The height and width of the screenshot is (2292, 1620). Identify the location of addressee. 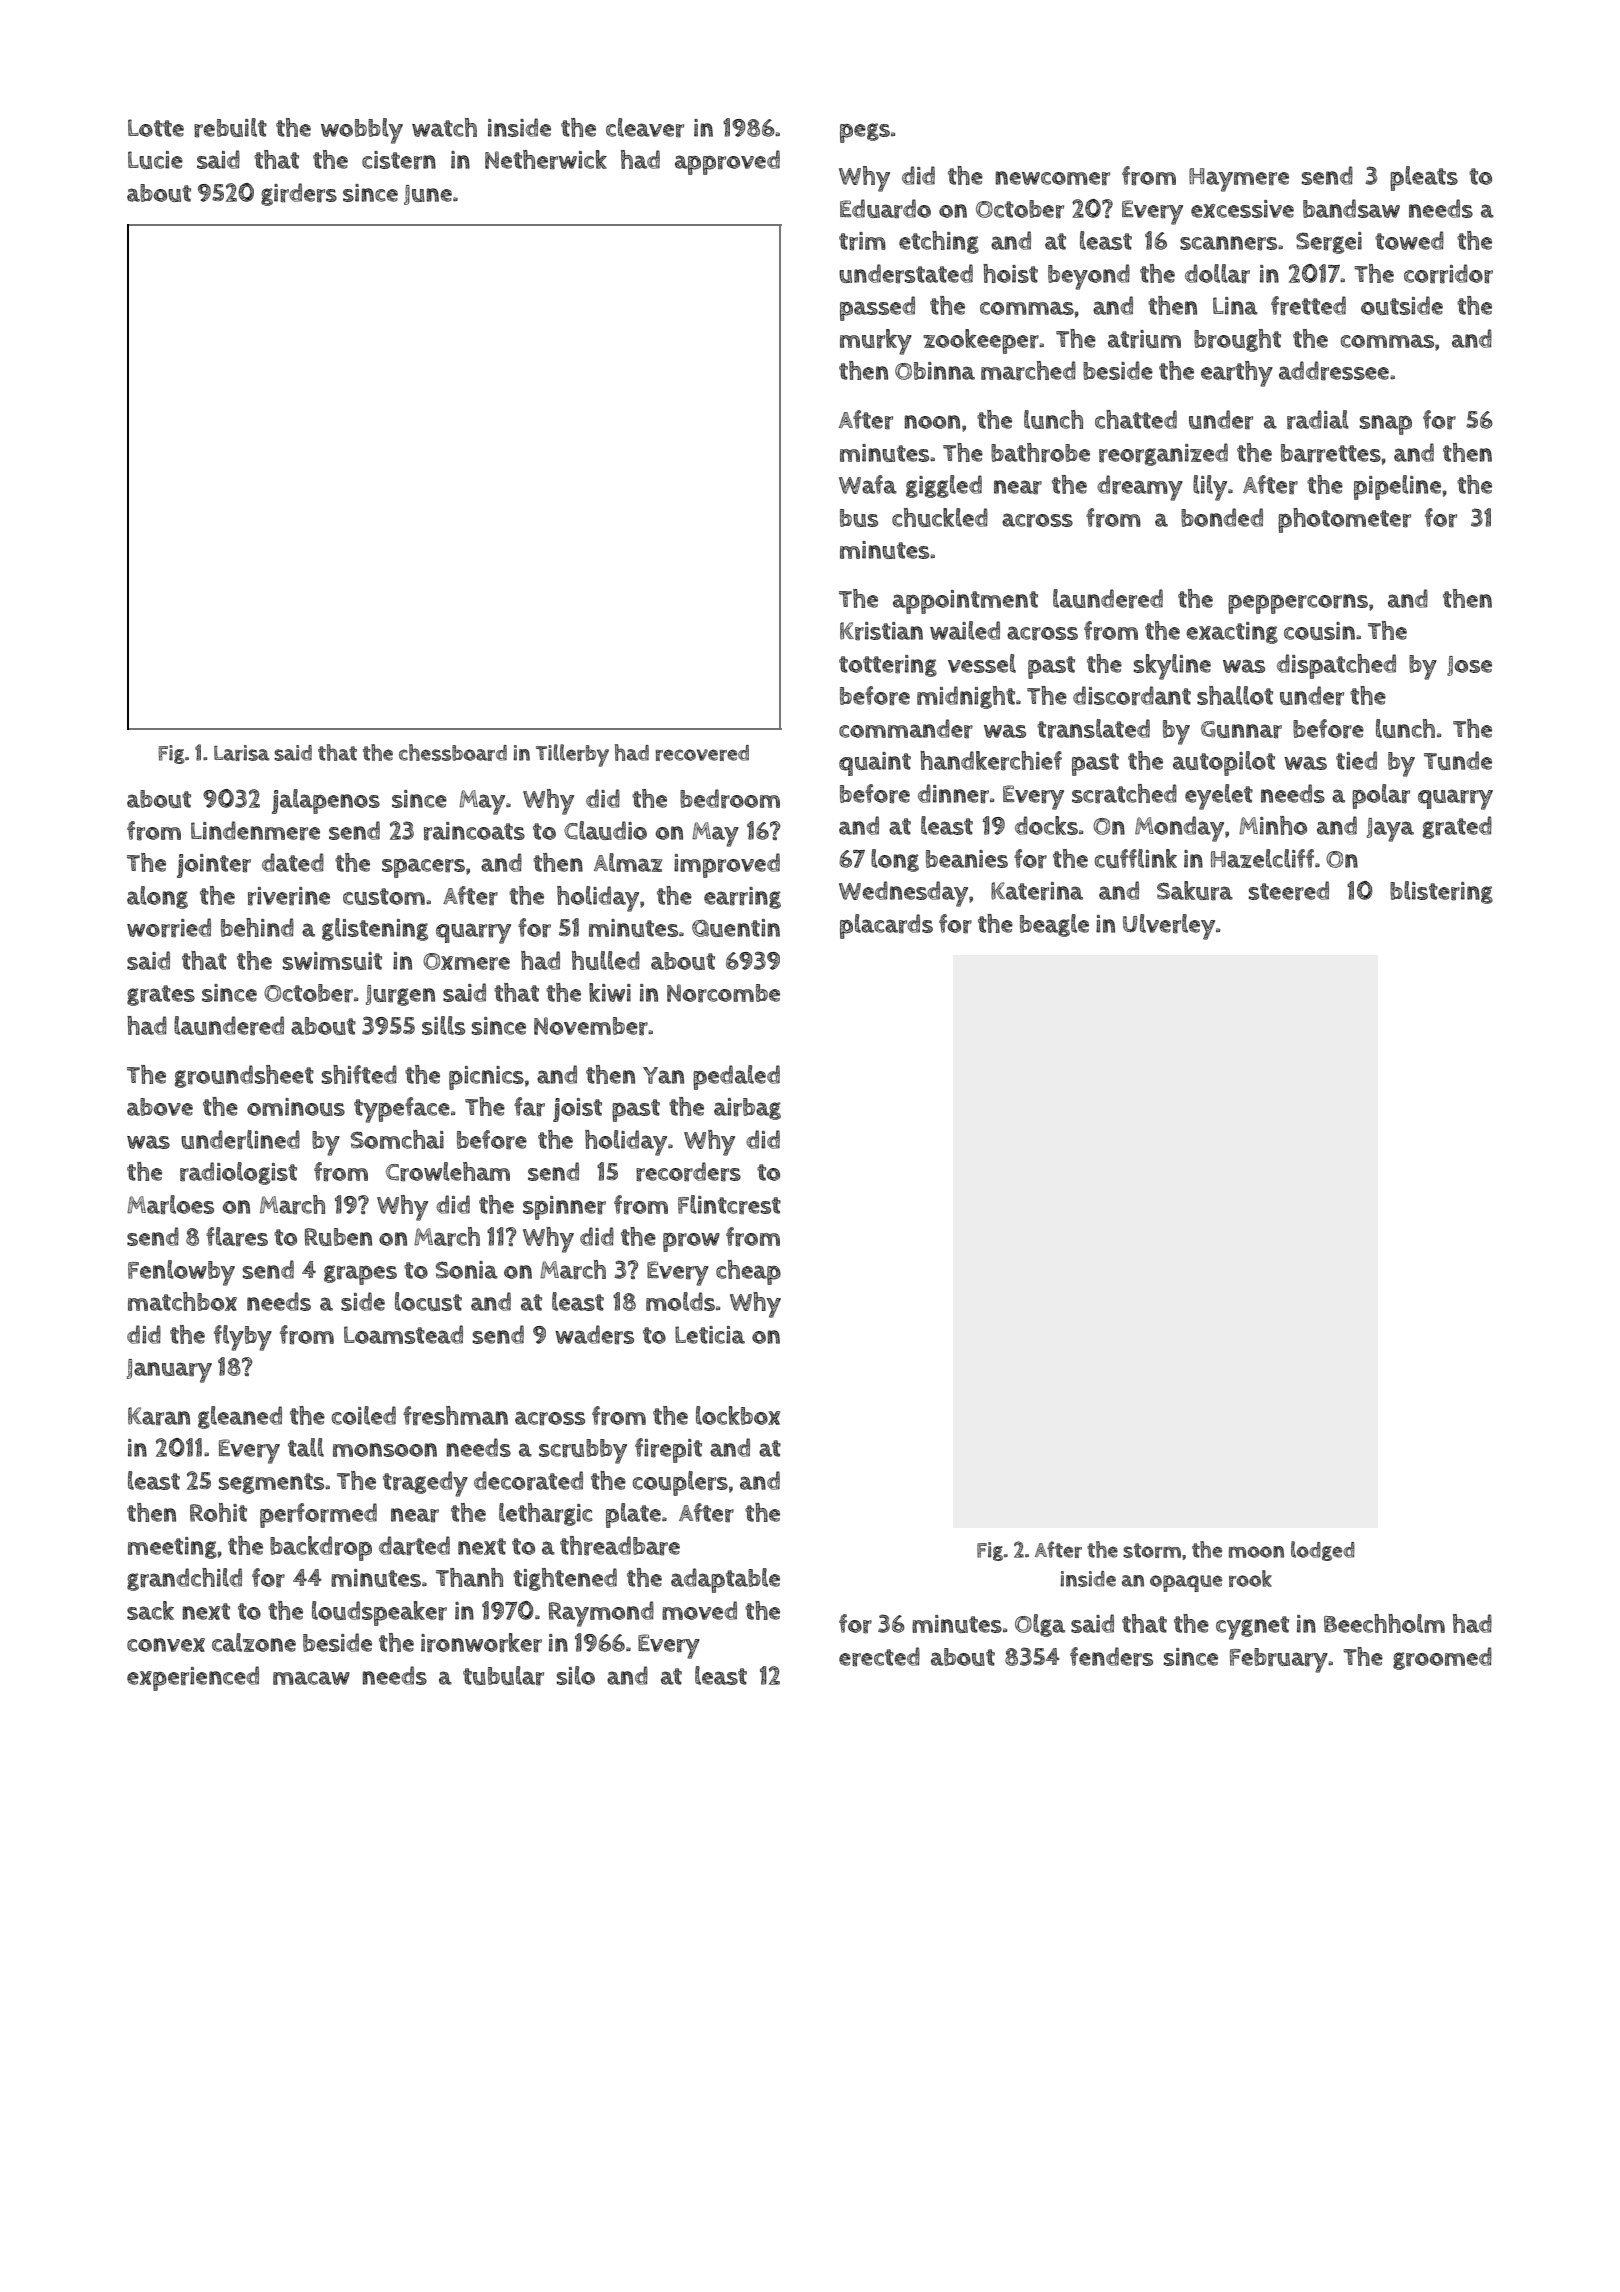
(1334, 371).
